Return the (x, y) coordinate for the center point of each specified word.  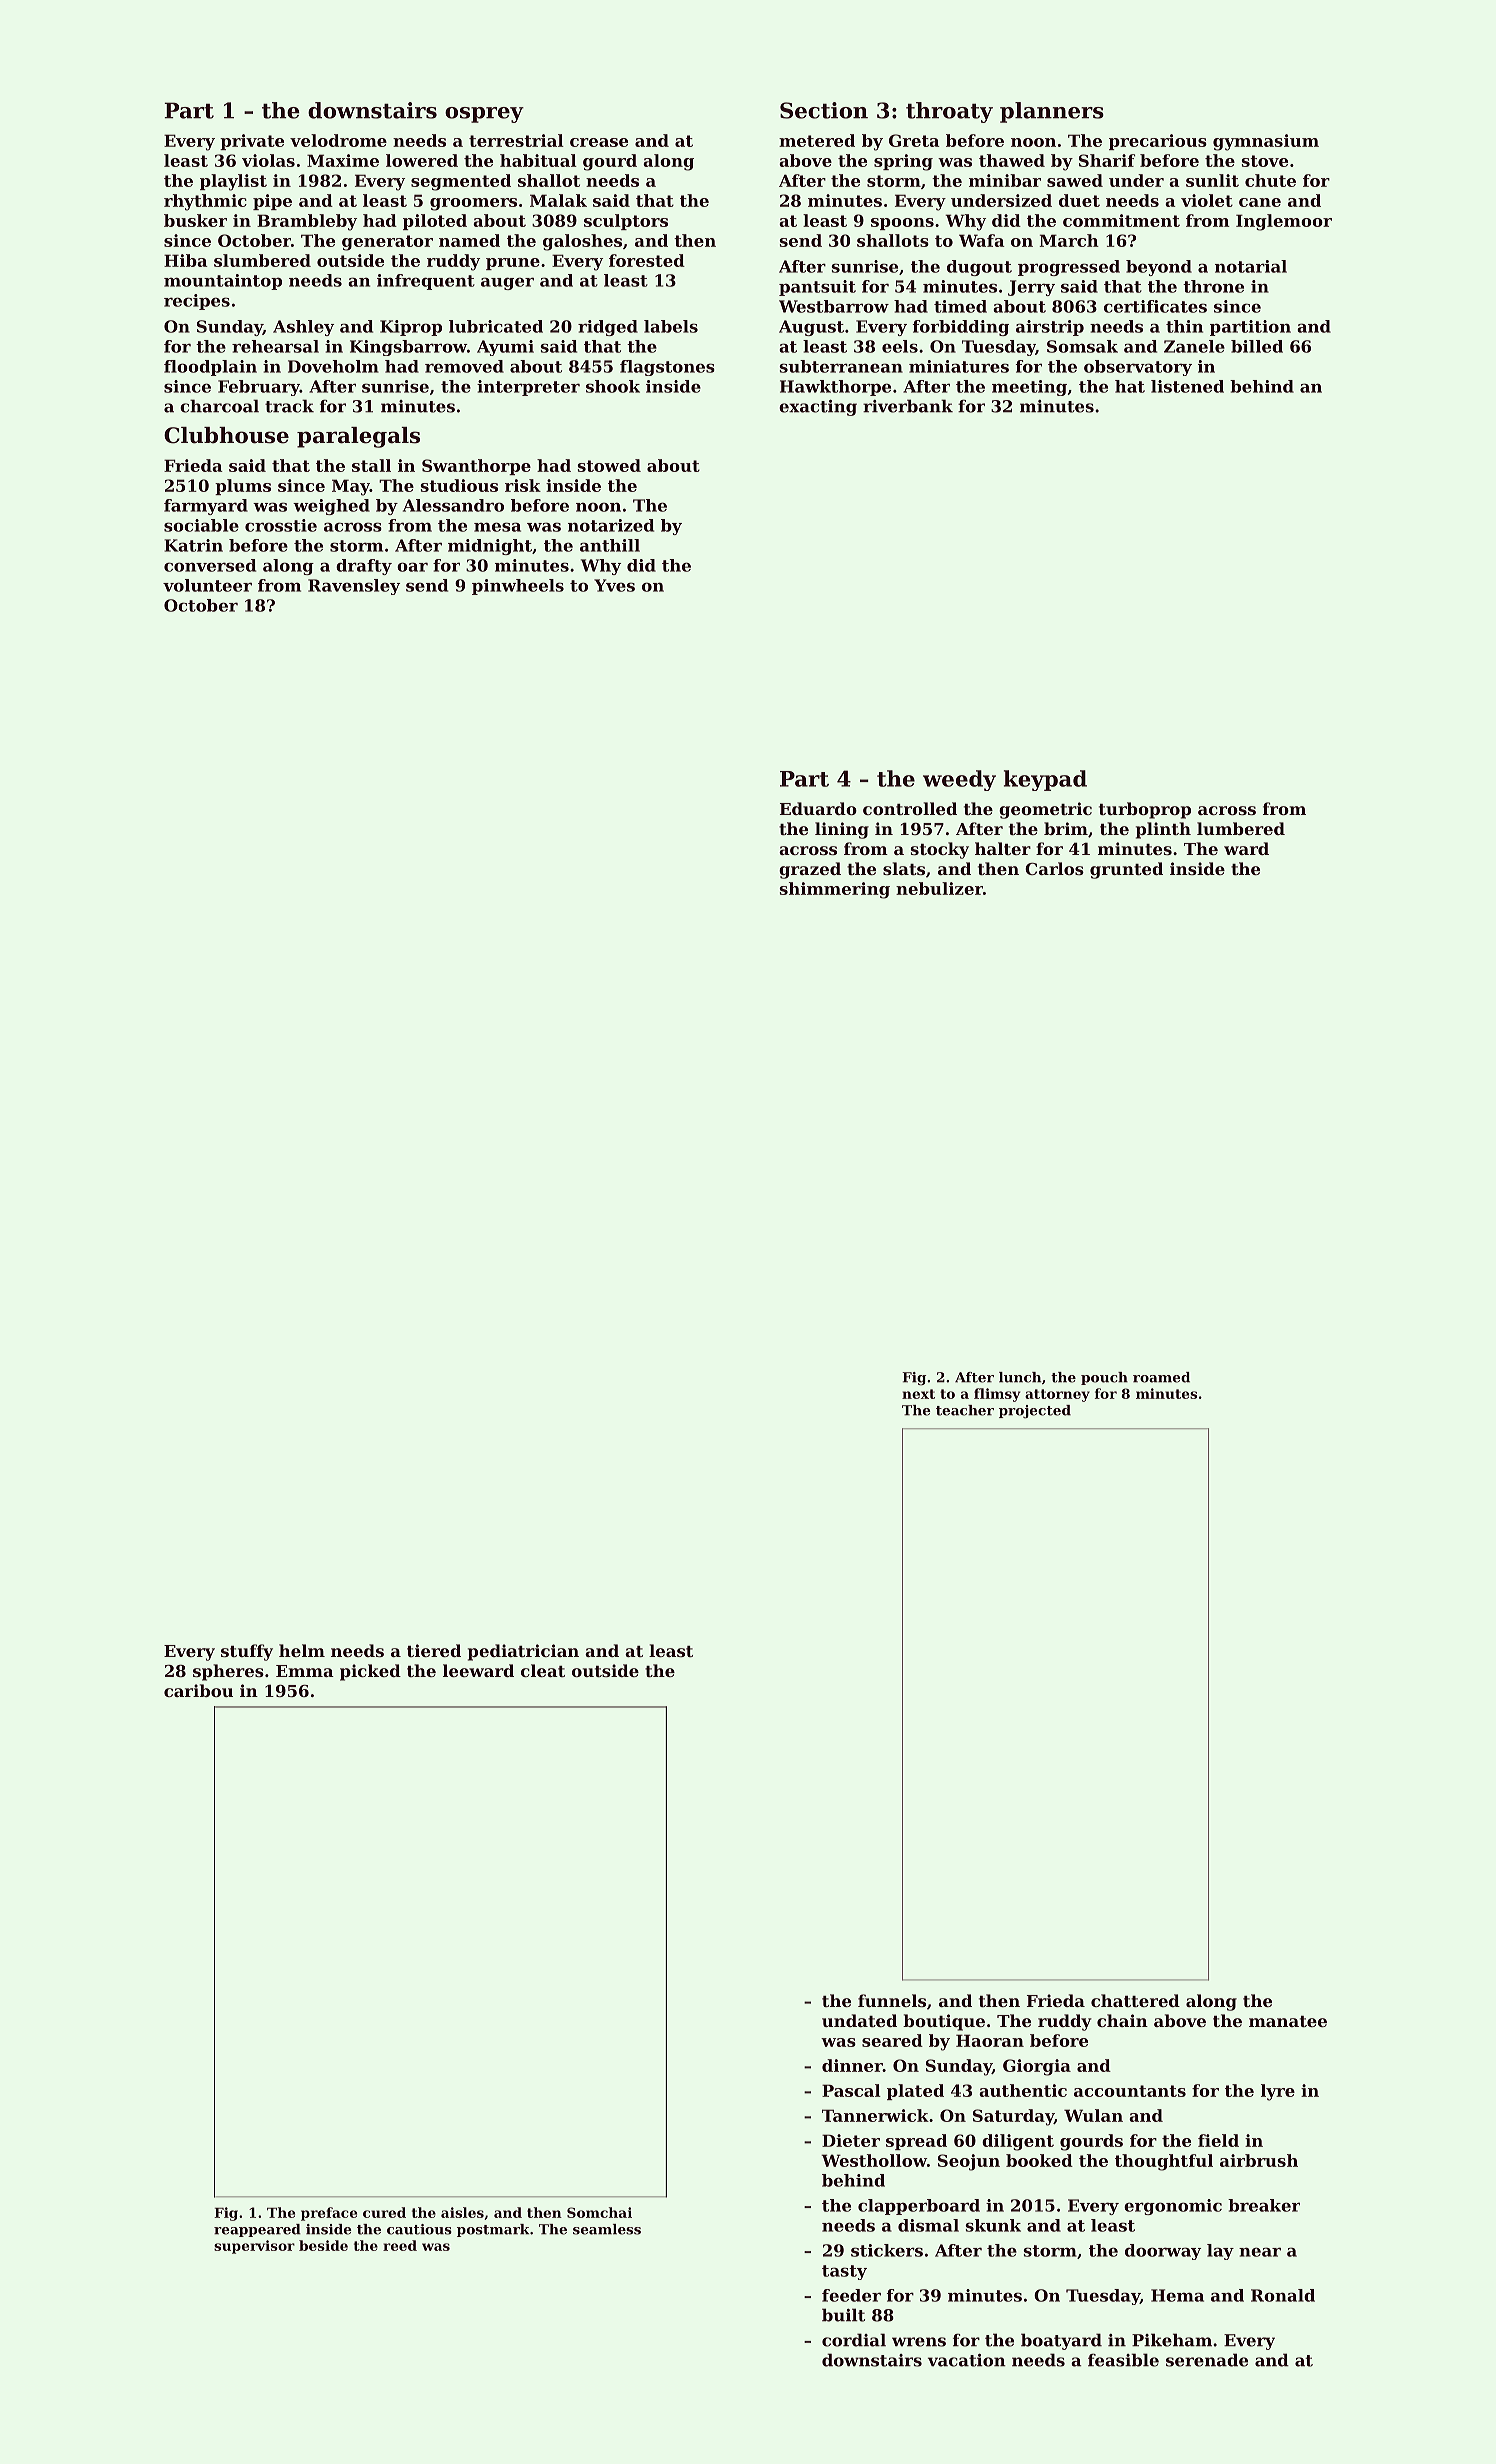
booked (1039, 2160)
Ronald (1283, 2295)
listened (1187, 386)
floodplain (210, 368)
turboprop (1145, 810)
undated (859, 2020)
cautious (419, 2229)
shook (613, 386)
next (918, 1394)
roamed (1161, 1377)
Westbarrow (834, 306)
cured (384, 2212)
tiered (434, 1650)
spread (916, 2142)
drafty (364, 567)
